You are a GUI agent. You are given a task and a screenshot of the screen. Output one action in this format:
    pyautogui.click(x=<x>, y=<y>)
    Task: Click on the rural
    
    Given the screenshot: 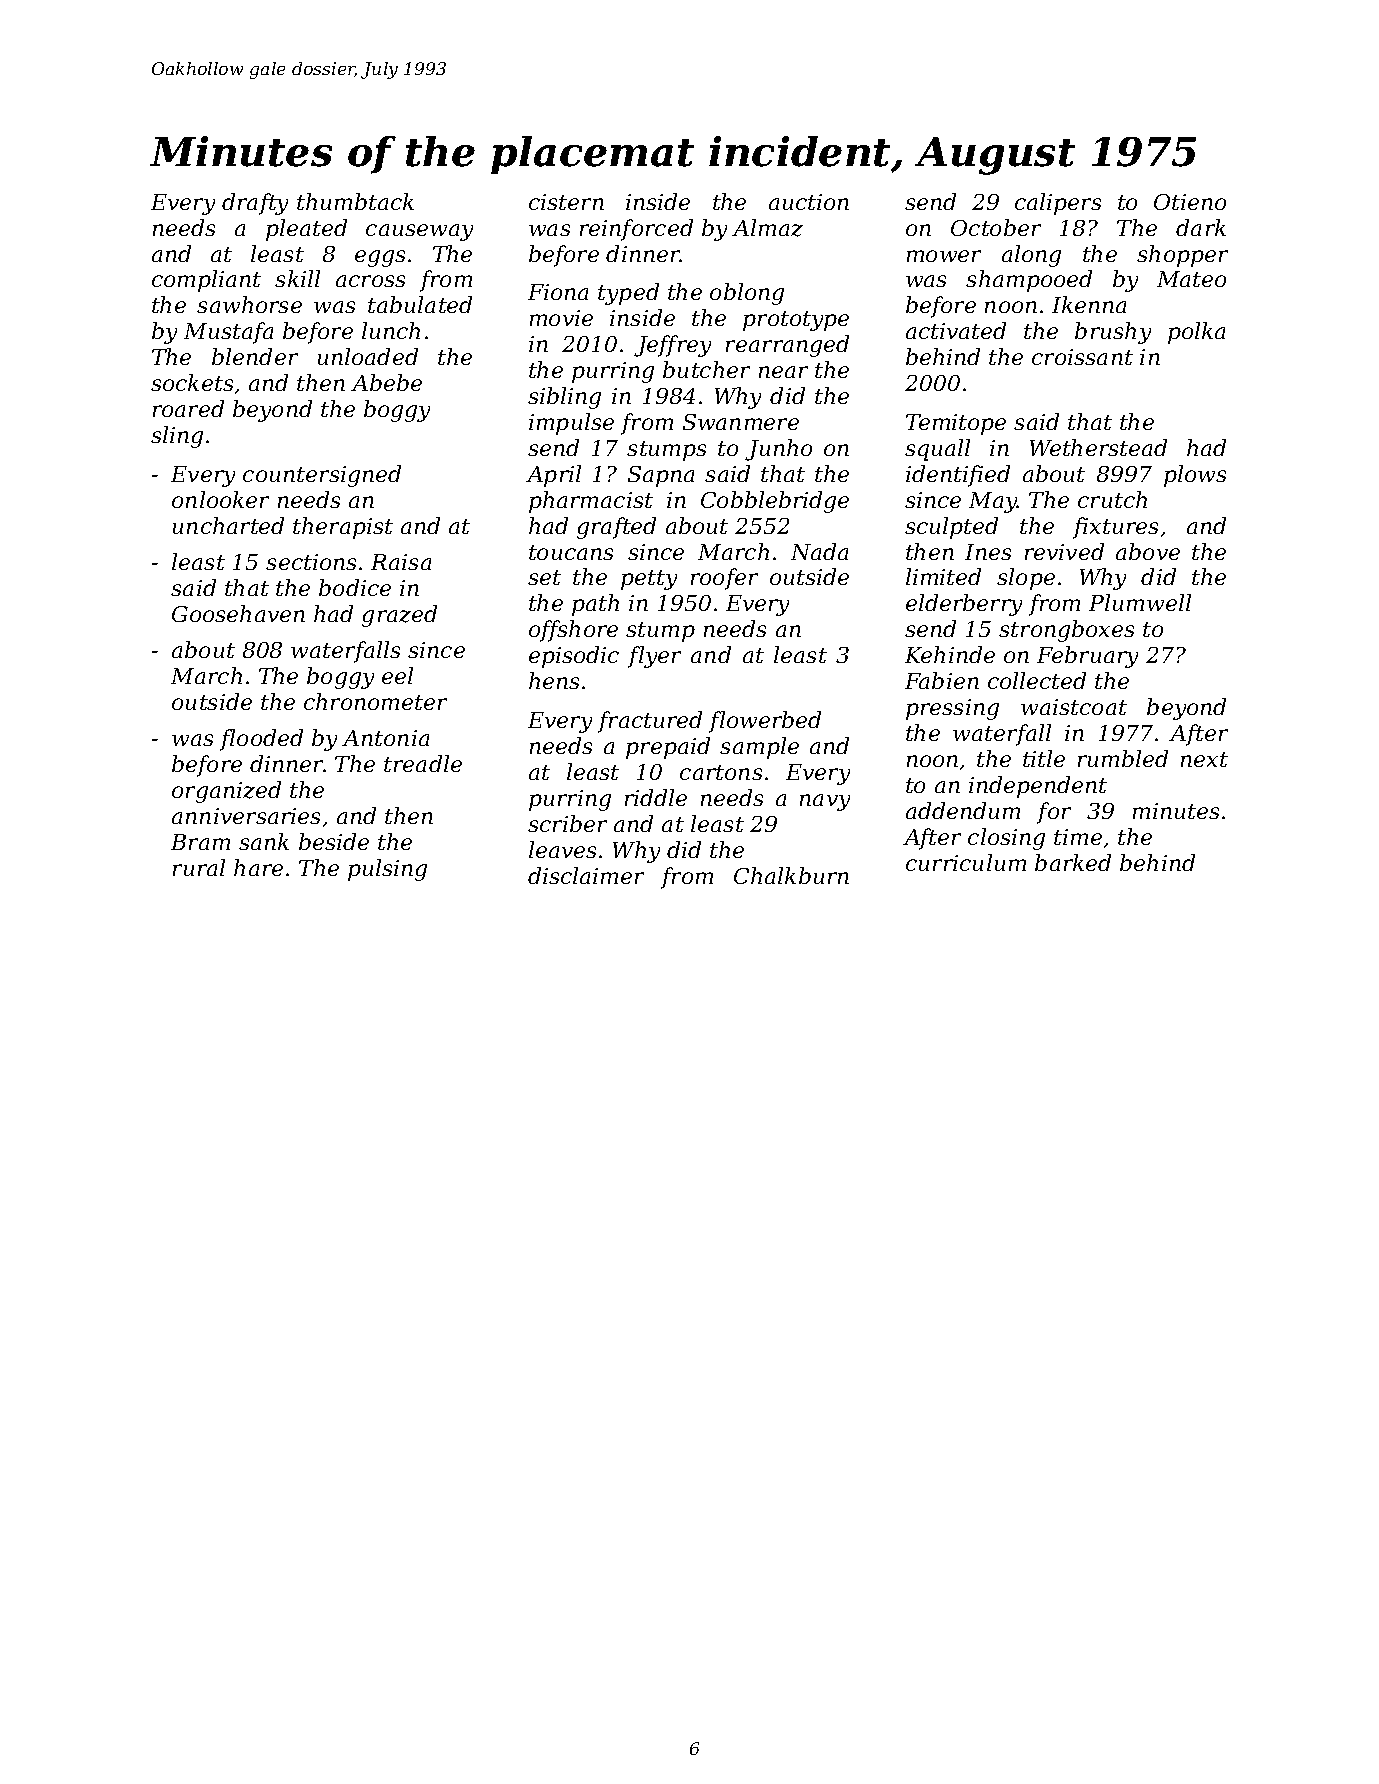 What is the action you would take?
    pyautogui.click(x=199, y=867)
